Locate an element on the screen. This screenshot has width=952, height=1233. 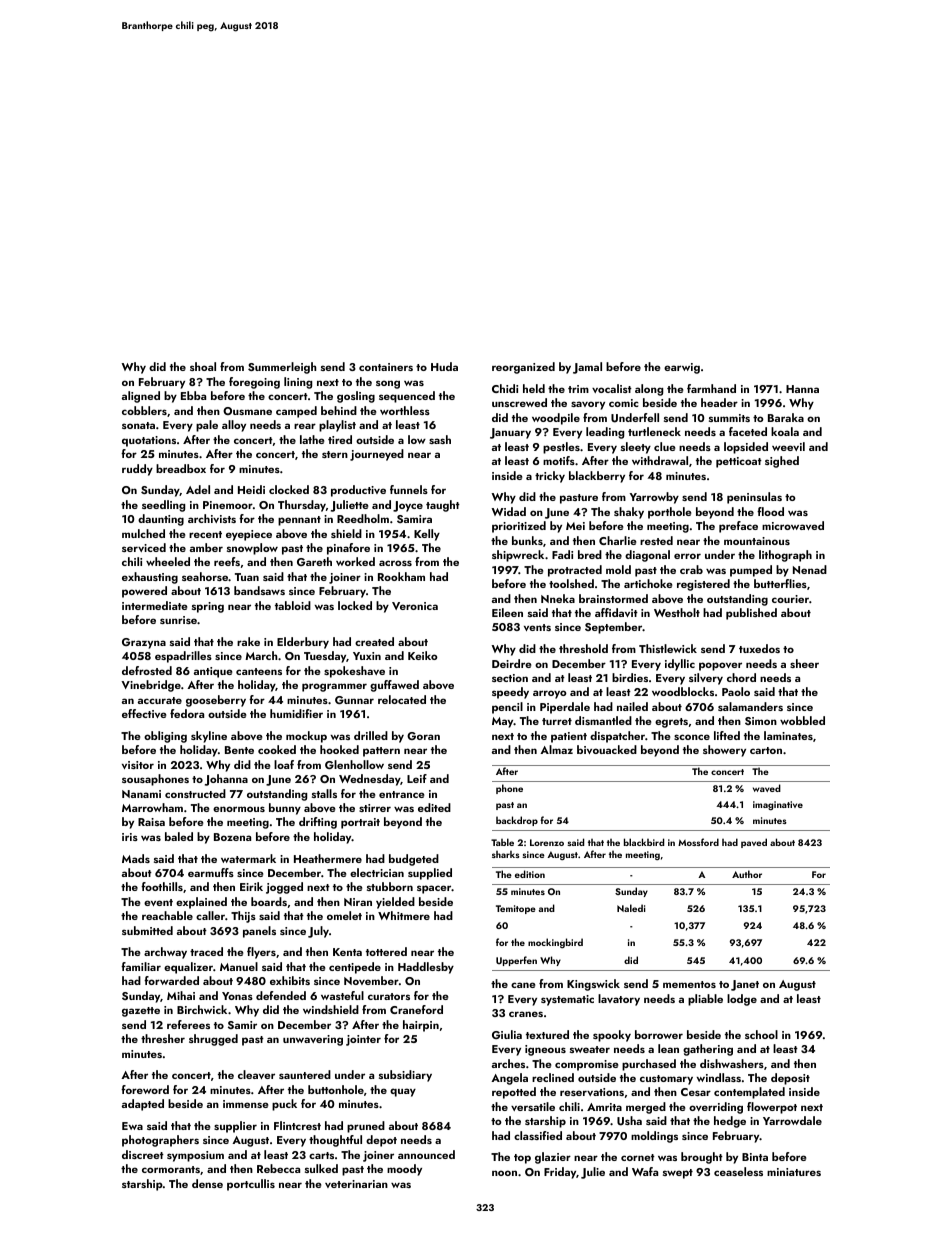
boards is located at coordinates (269, 901).
